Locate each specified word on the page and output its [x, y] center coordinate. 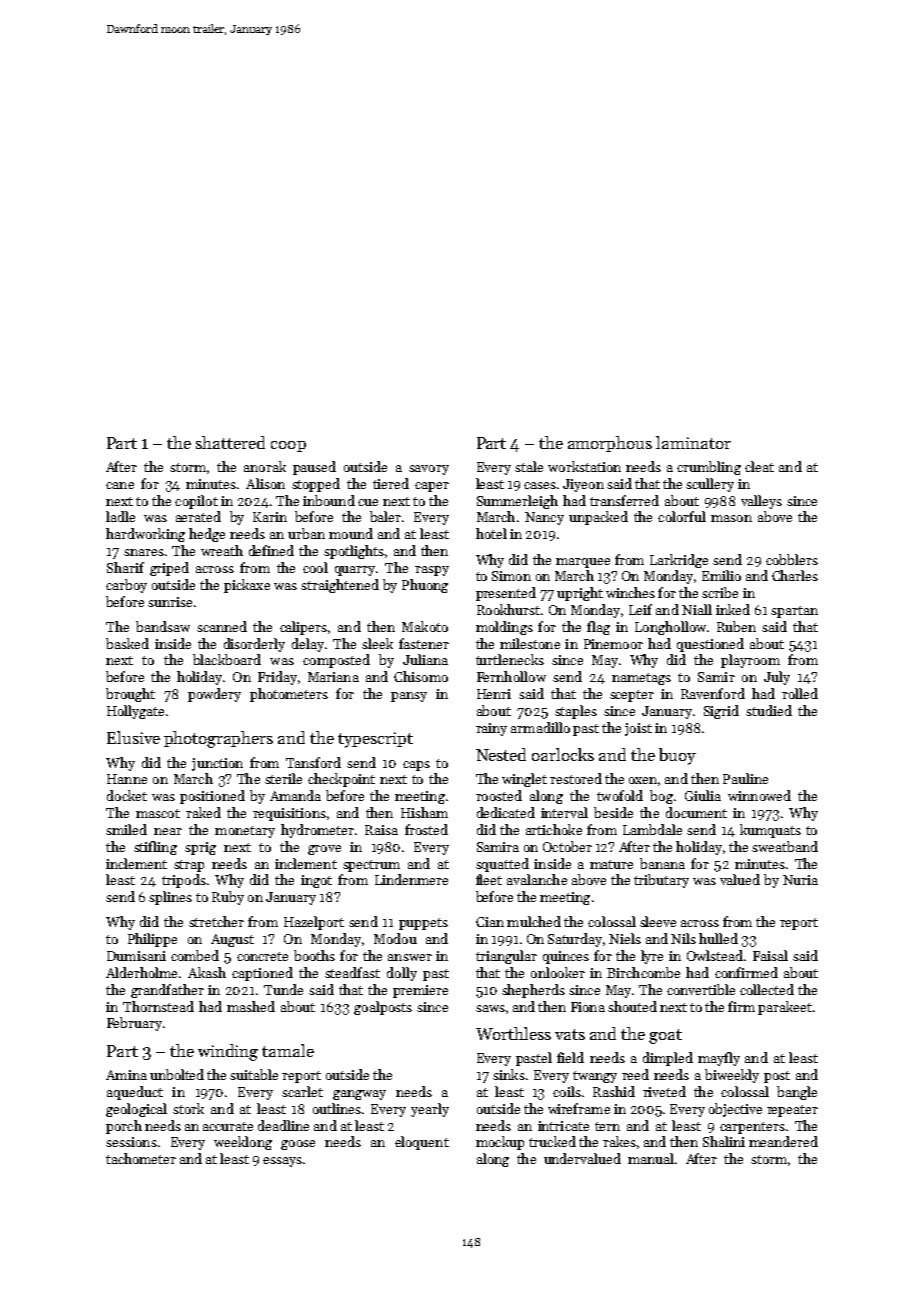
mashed [251, 1006]
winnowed [759, 795]
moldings [504, 628]
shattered [230, 442]
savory [429, 470]
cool [315, 567]
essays [282, 1162]
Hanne [127, 779]
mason [731, 518]
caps [416, 766]
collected [767, 989]
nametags [641, 679]
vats [570, 1034]
